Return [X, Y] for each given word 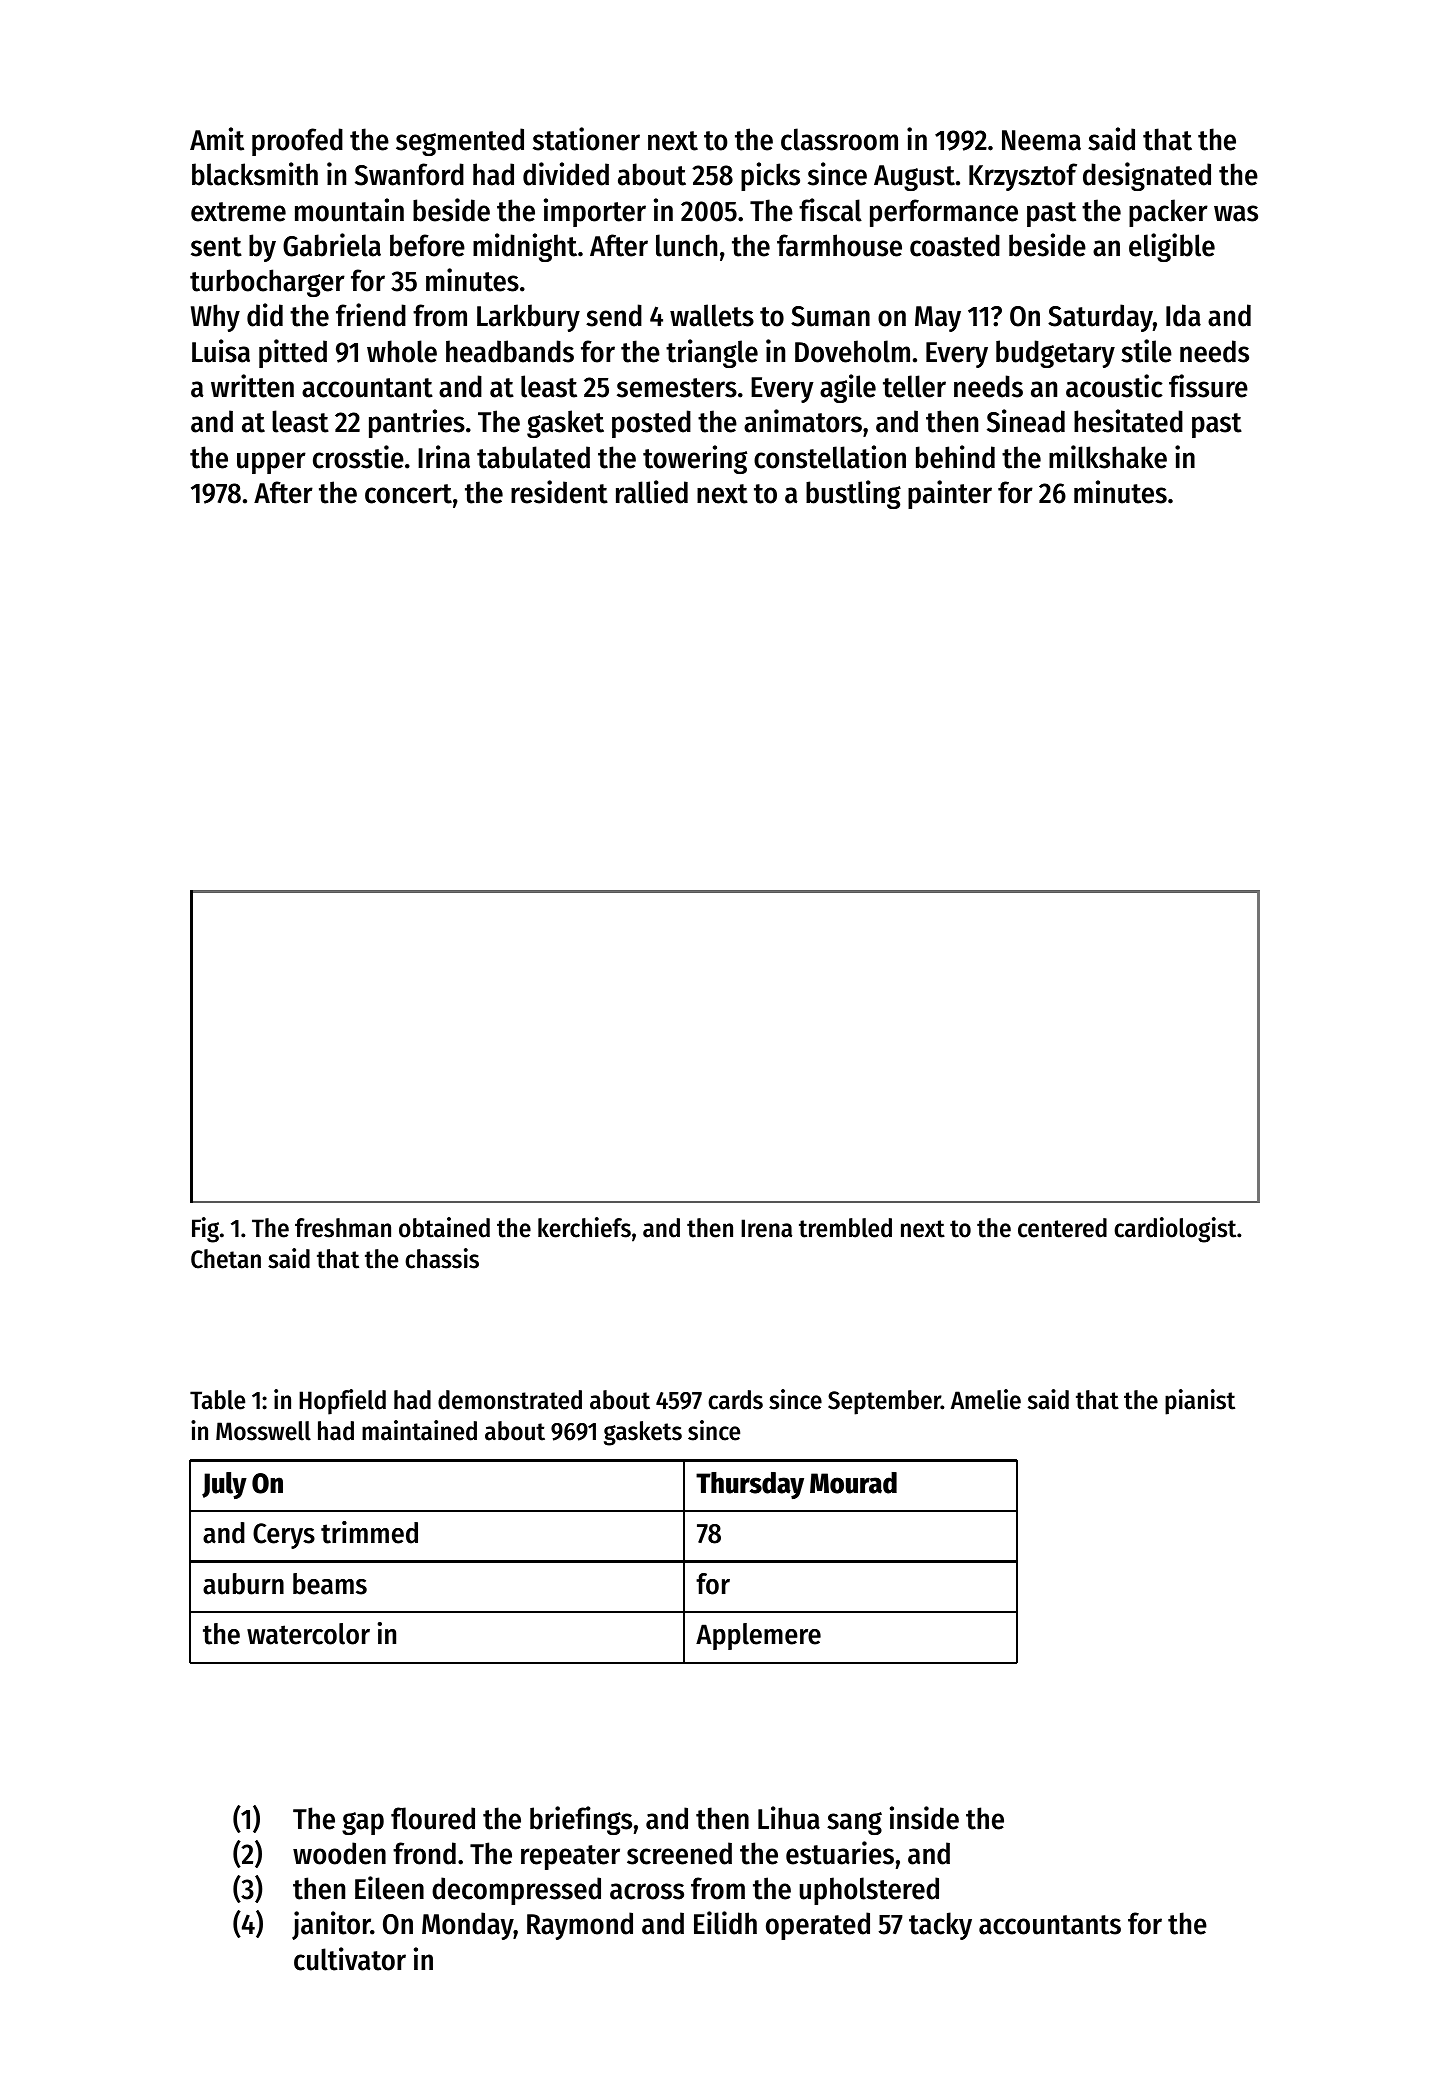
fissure [1208, 386]
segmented [460, 142]
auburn [243, 1584]
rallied [652, 492]
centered [1062, 1228]
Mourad [853, 1483]
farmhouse [839, 245]
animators [803, 421]
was [1236, 213]
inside [924, 1818]
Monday [468, 1926]
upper [271, 463]
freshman [343, 1228]
